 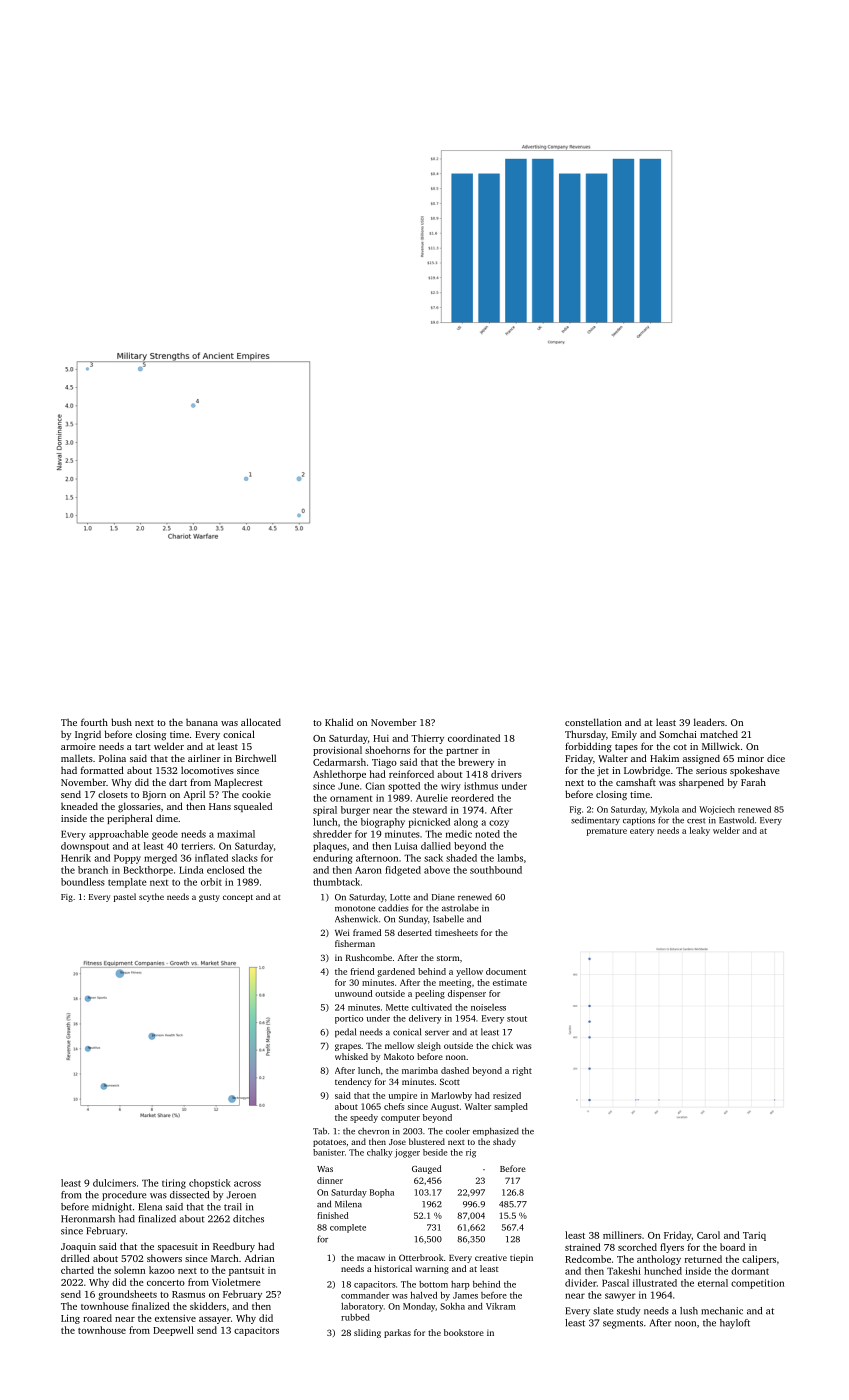 What do you see at coordinates (521, 1258) in the page?
I see `tiepin` at bounding box center [521, 1258].
